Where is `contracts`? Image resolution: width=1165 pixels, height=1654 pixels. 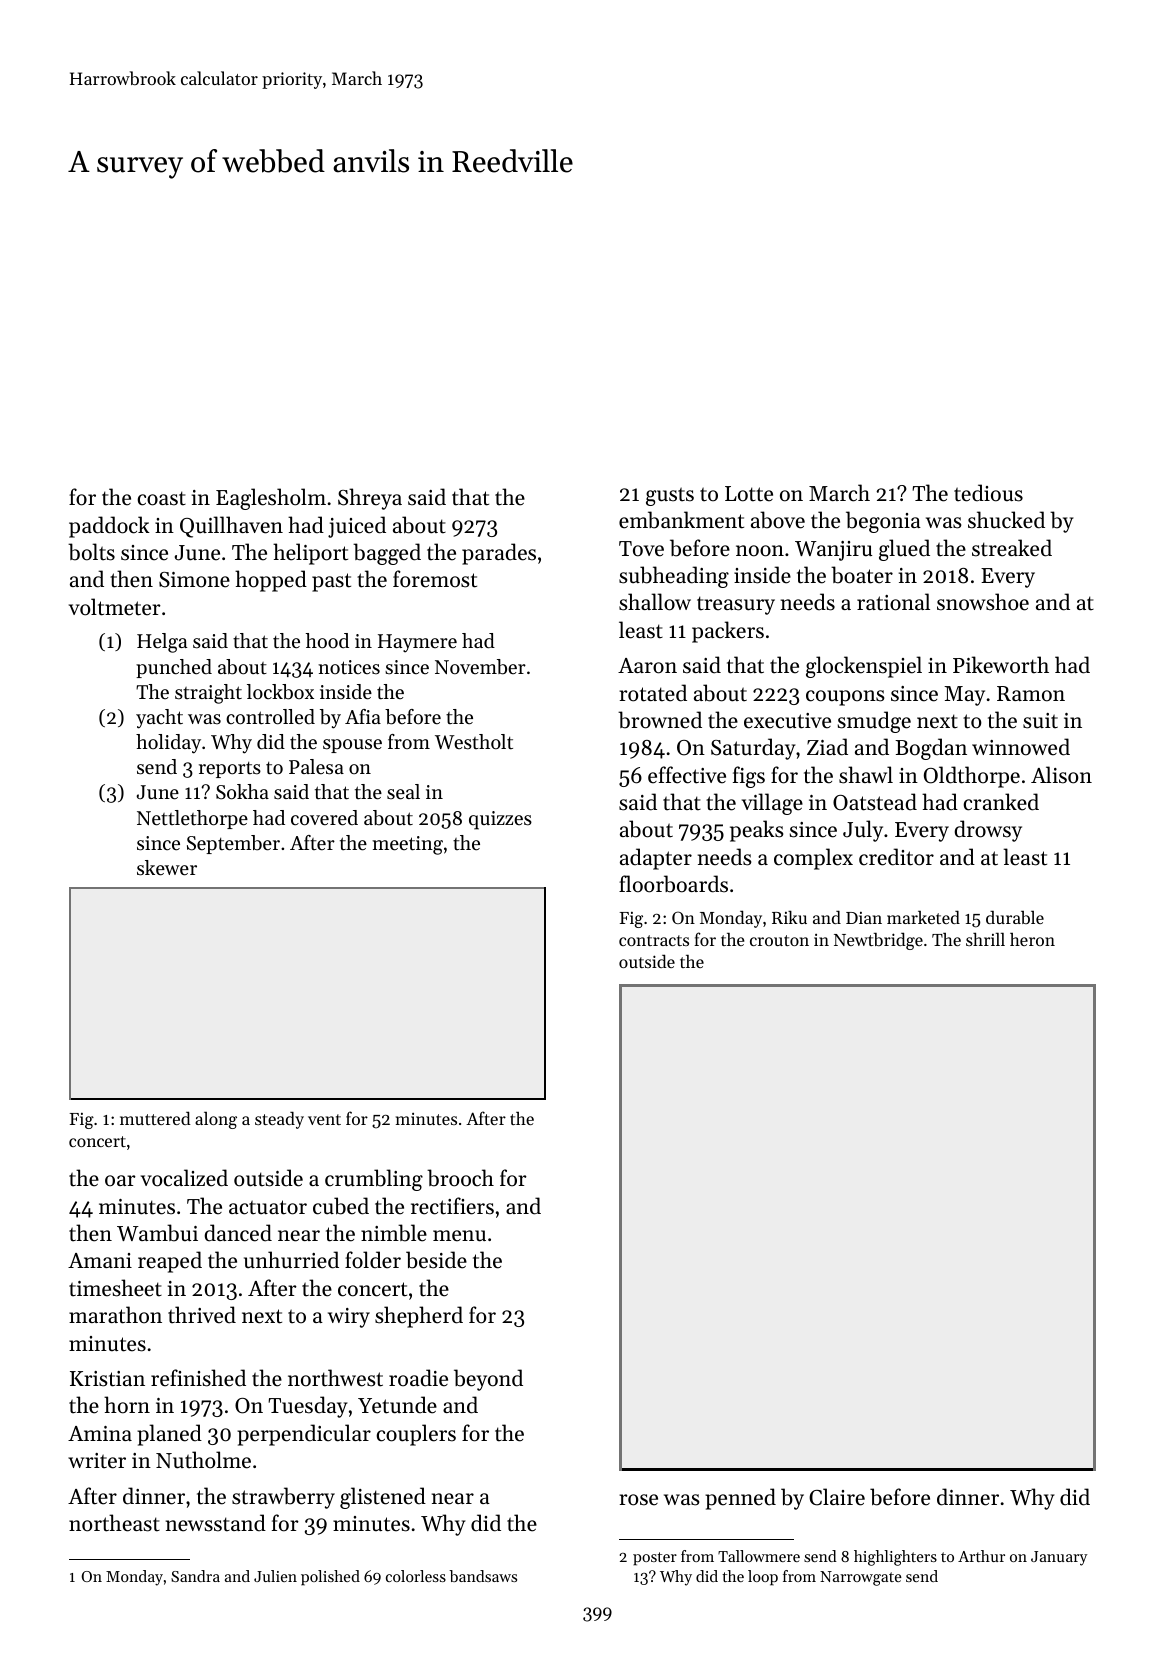
contracts is located at coordinates (654, 940).
